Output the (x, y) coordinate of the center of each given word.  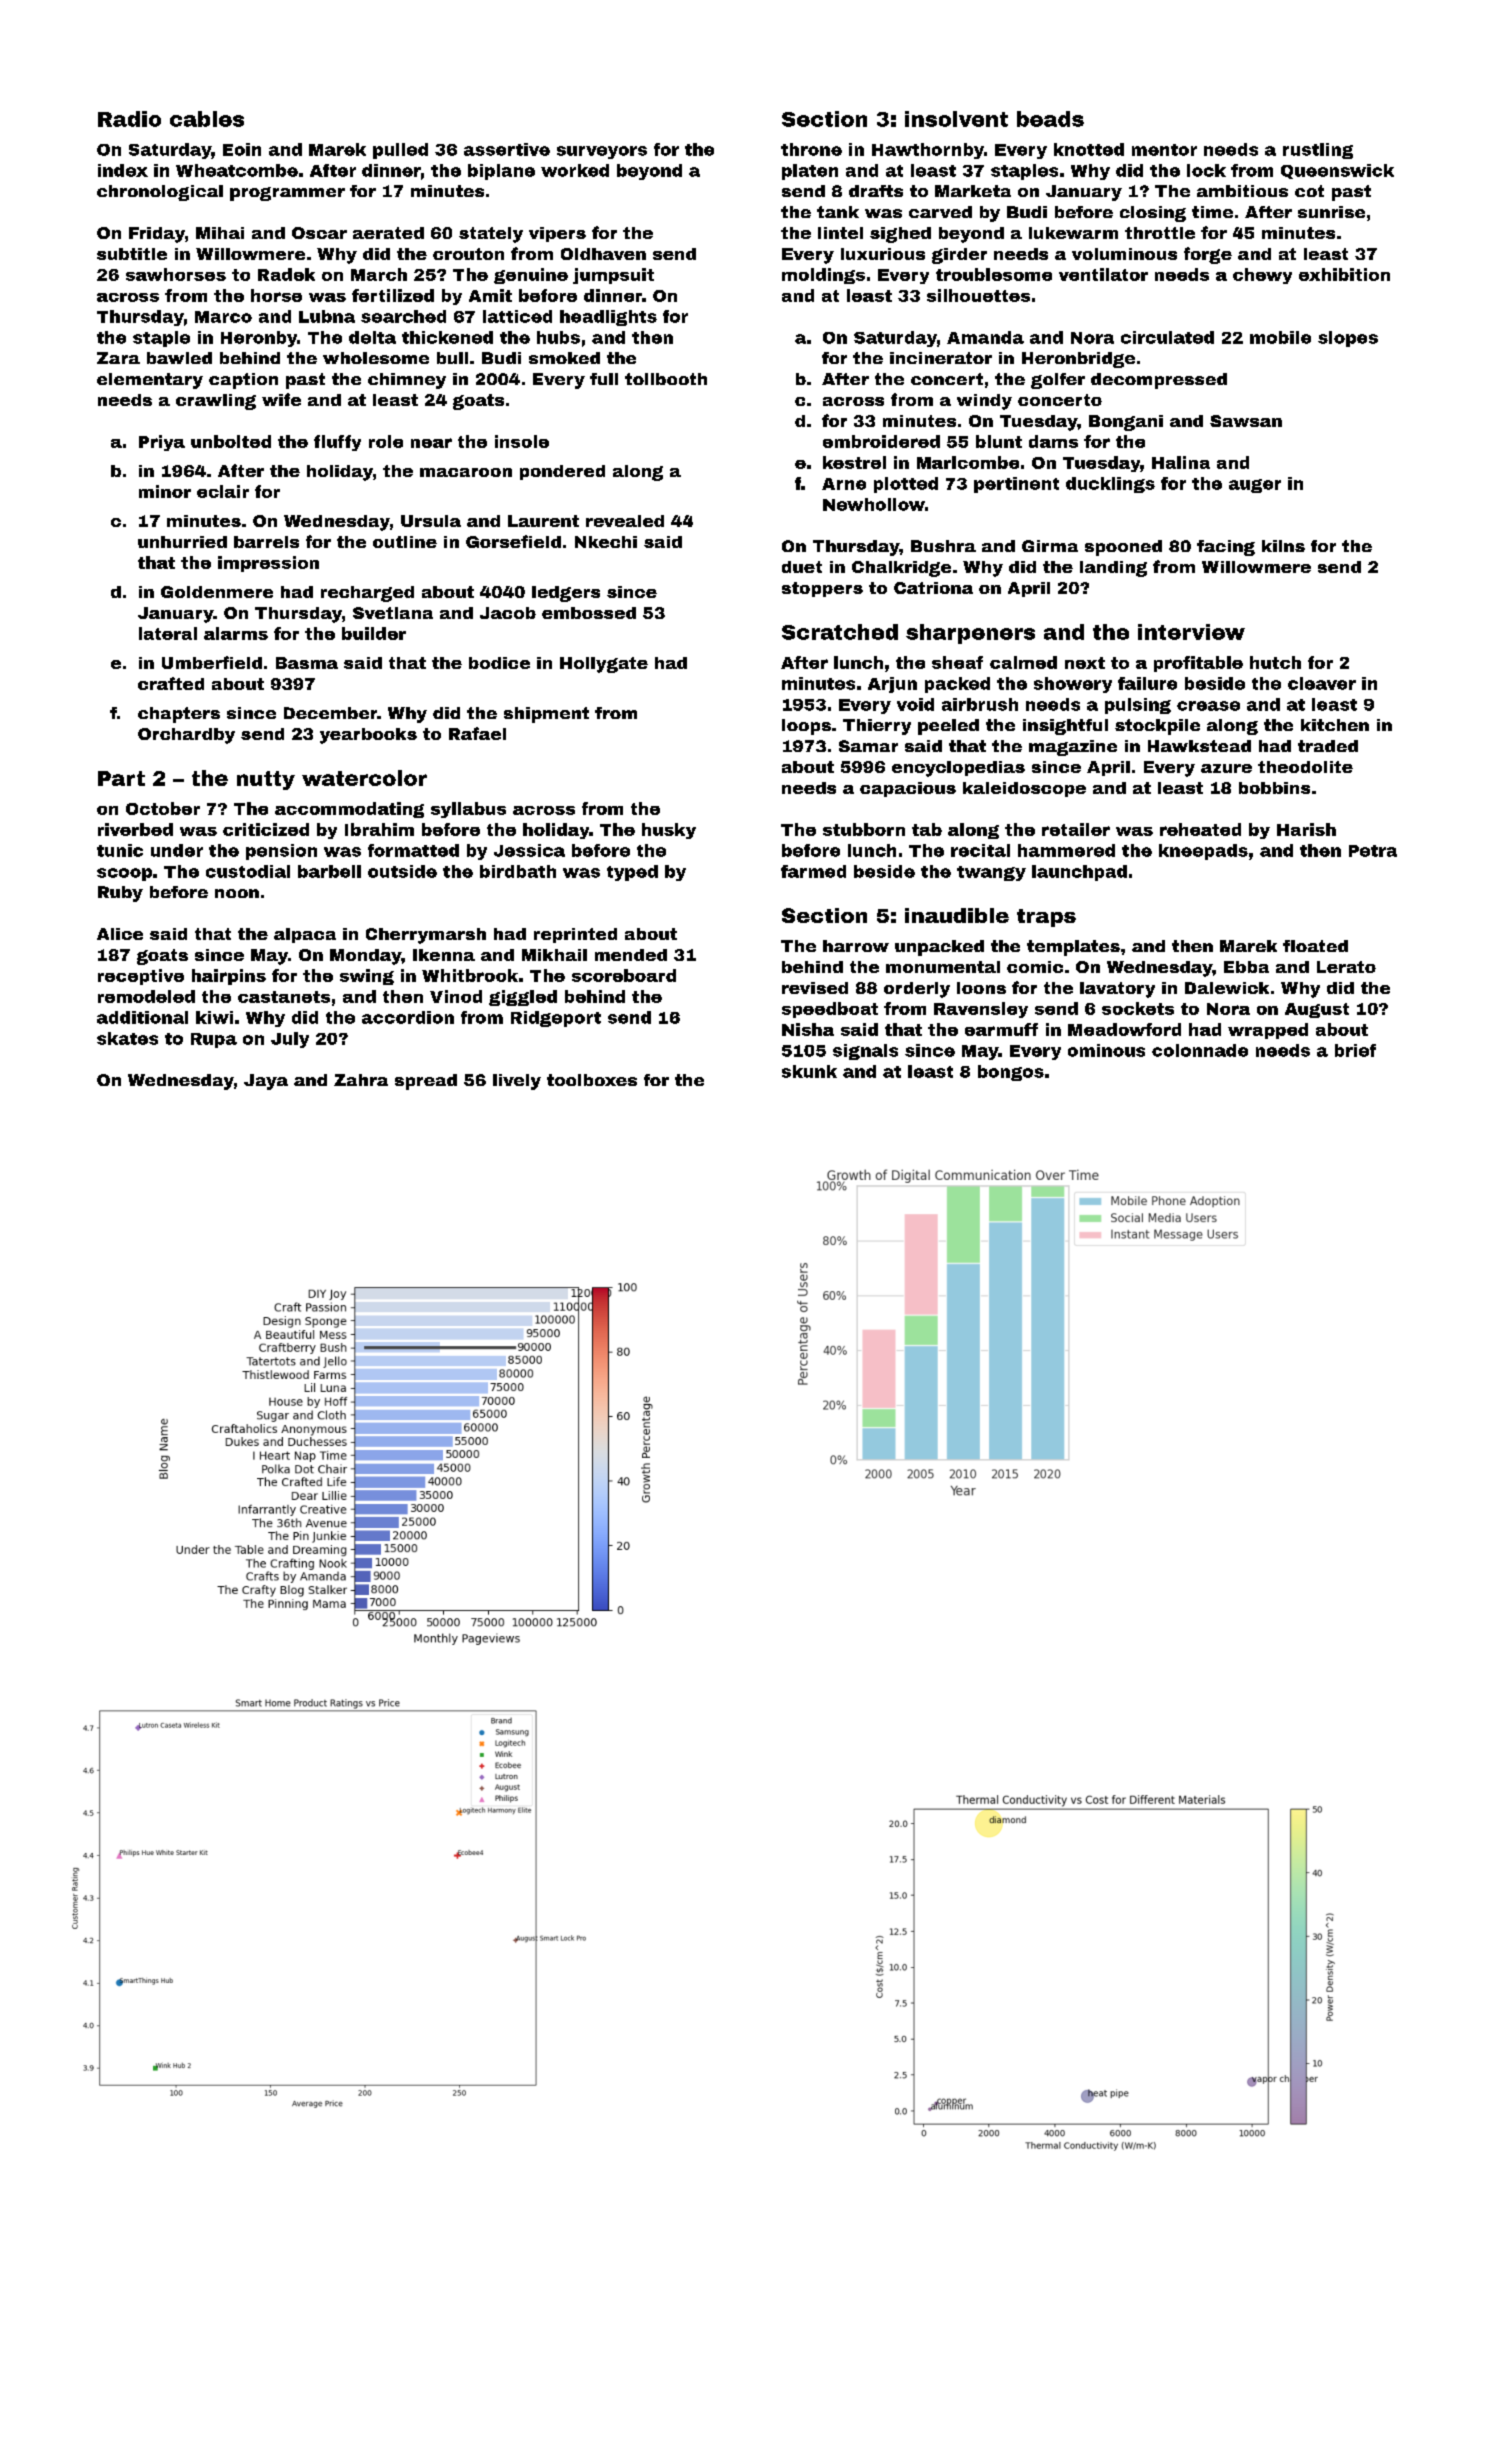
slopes (1348, 339)
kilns (1283, 546)
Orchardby (186, 736)
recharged (367, 594)
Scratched (840, 632)
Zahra (361, 1080)
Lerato (1346, 967)
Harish (1306, 829)
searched (403, 316)
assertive (507, 149)
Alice (120, 934)
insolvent (956, 119)
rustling (1318, 151)
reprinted (575, 935)
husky (669, 831)
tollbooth (666, 379)
